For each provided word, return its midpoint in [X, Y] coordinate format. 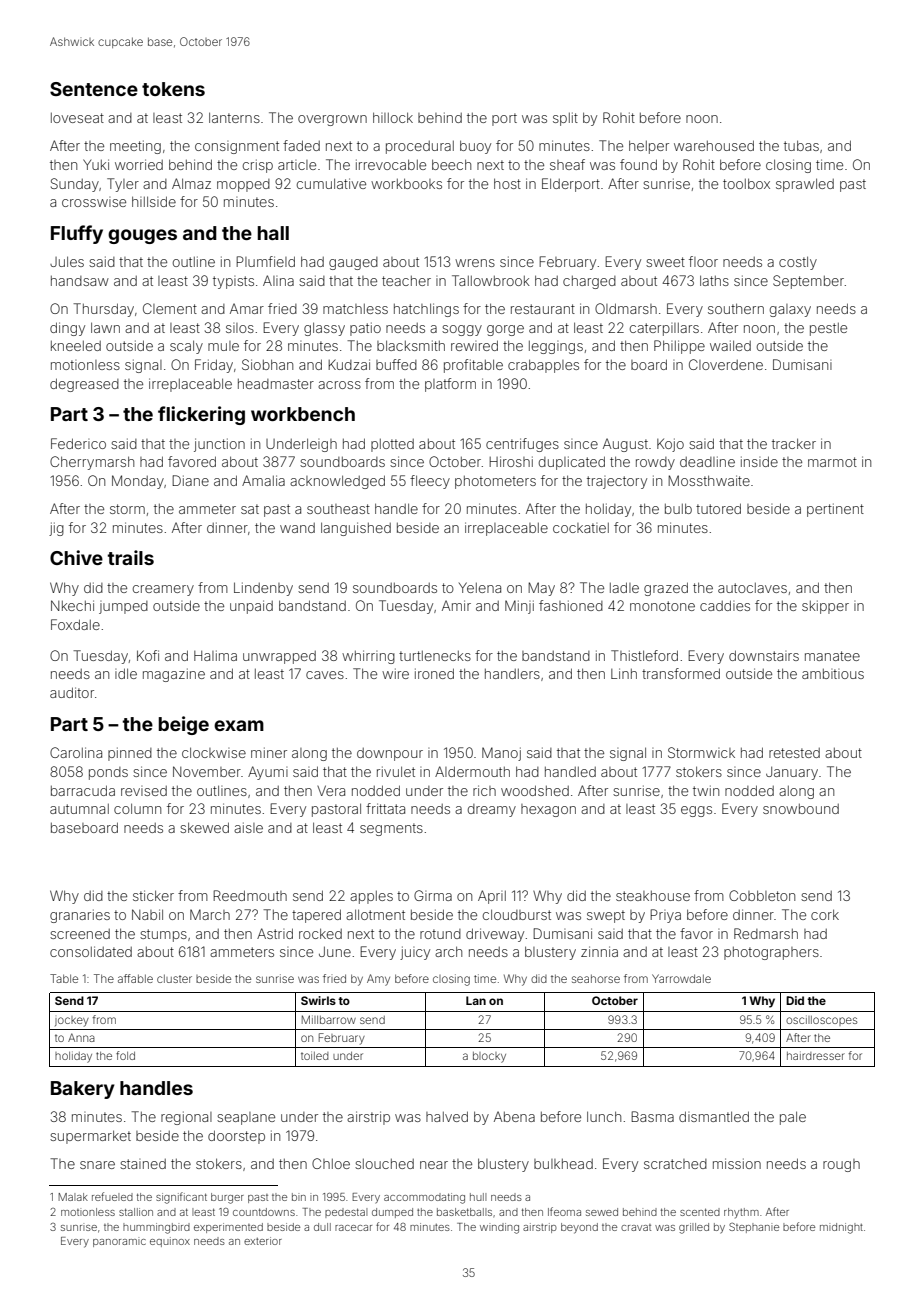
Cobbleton [762, 895]
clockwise [214, 752]
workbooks [406, 183]
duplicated [572, 463]
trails [131, 557]
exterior [263, 1241]
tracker [794, 443]
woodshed [535, 790]
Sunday [75, 185]
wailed [730, 345]
